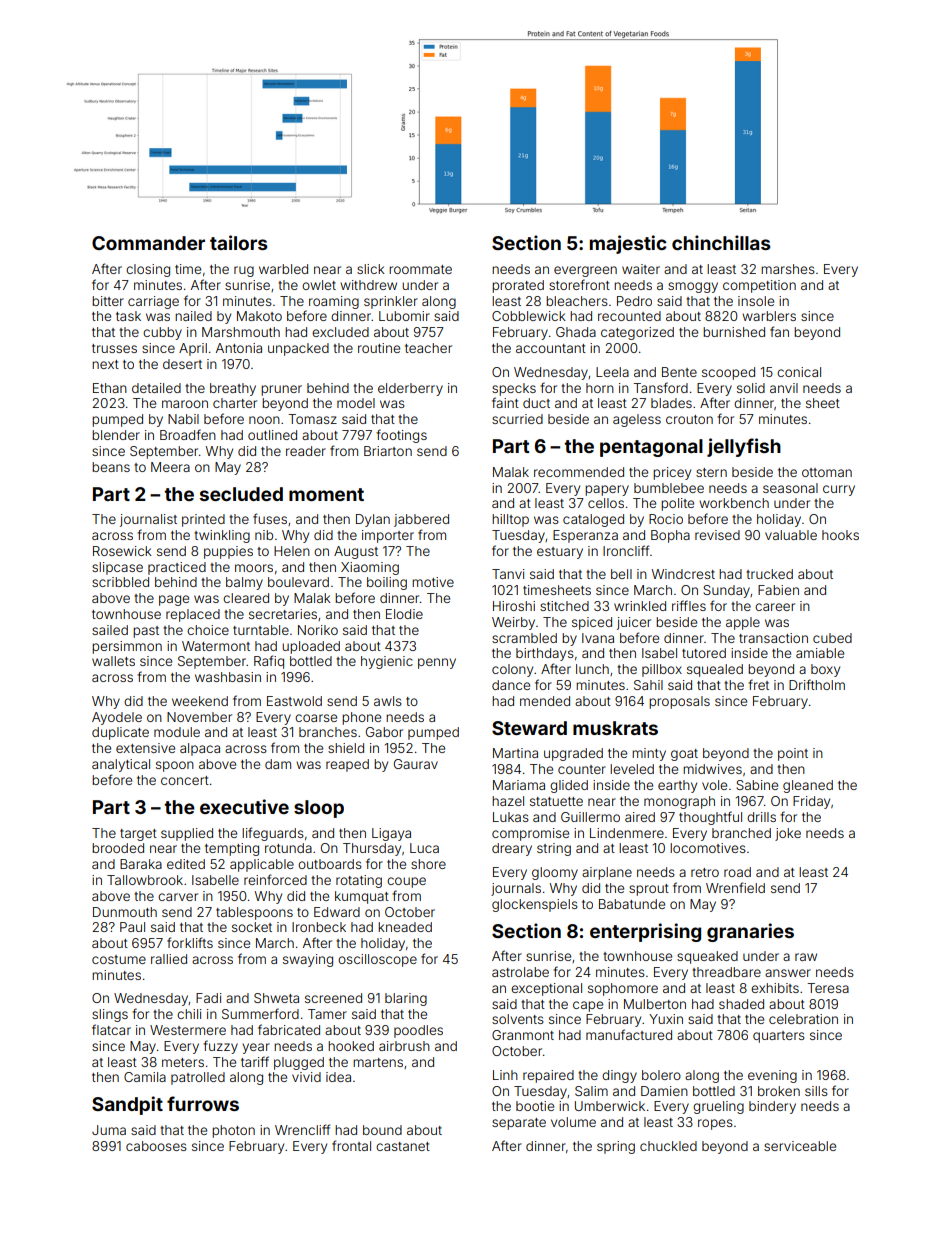 The image size is (952, 1233). Describe the element at coordinates (666, 1019) in the screenshot. I see `Yuxin` at that location.
